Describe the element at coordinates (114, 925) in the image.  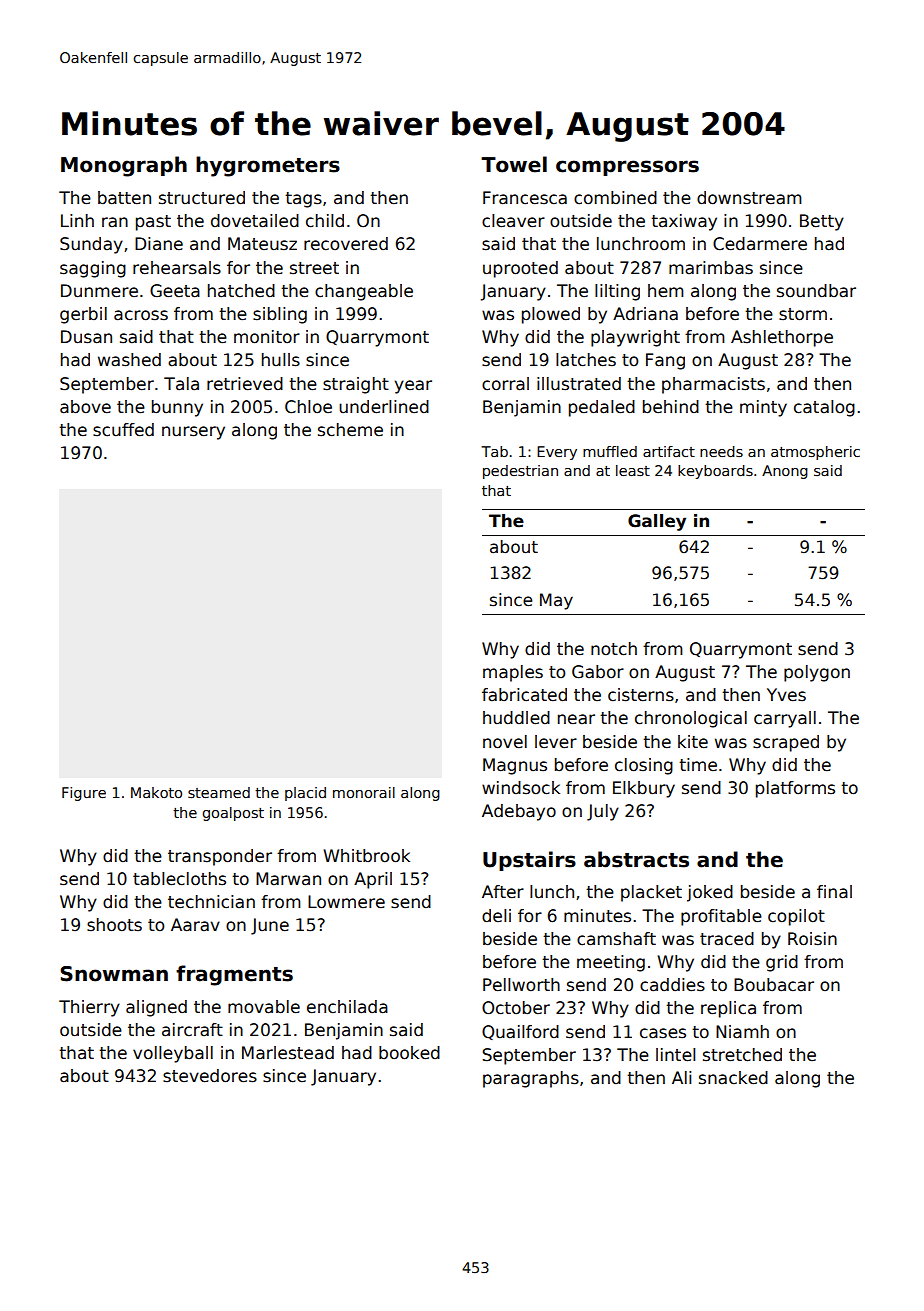
I see `shoots` at that location.
